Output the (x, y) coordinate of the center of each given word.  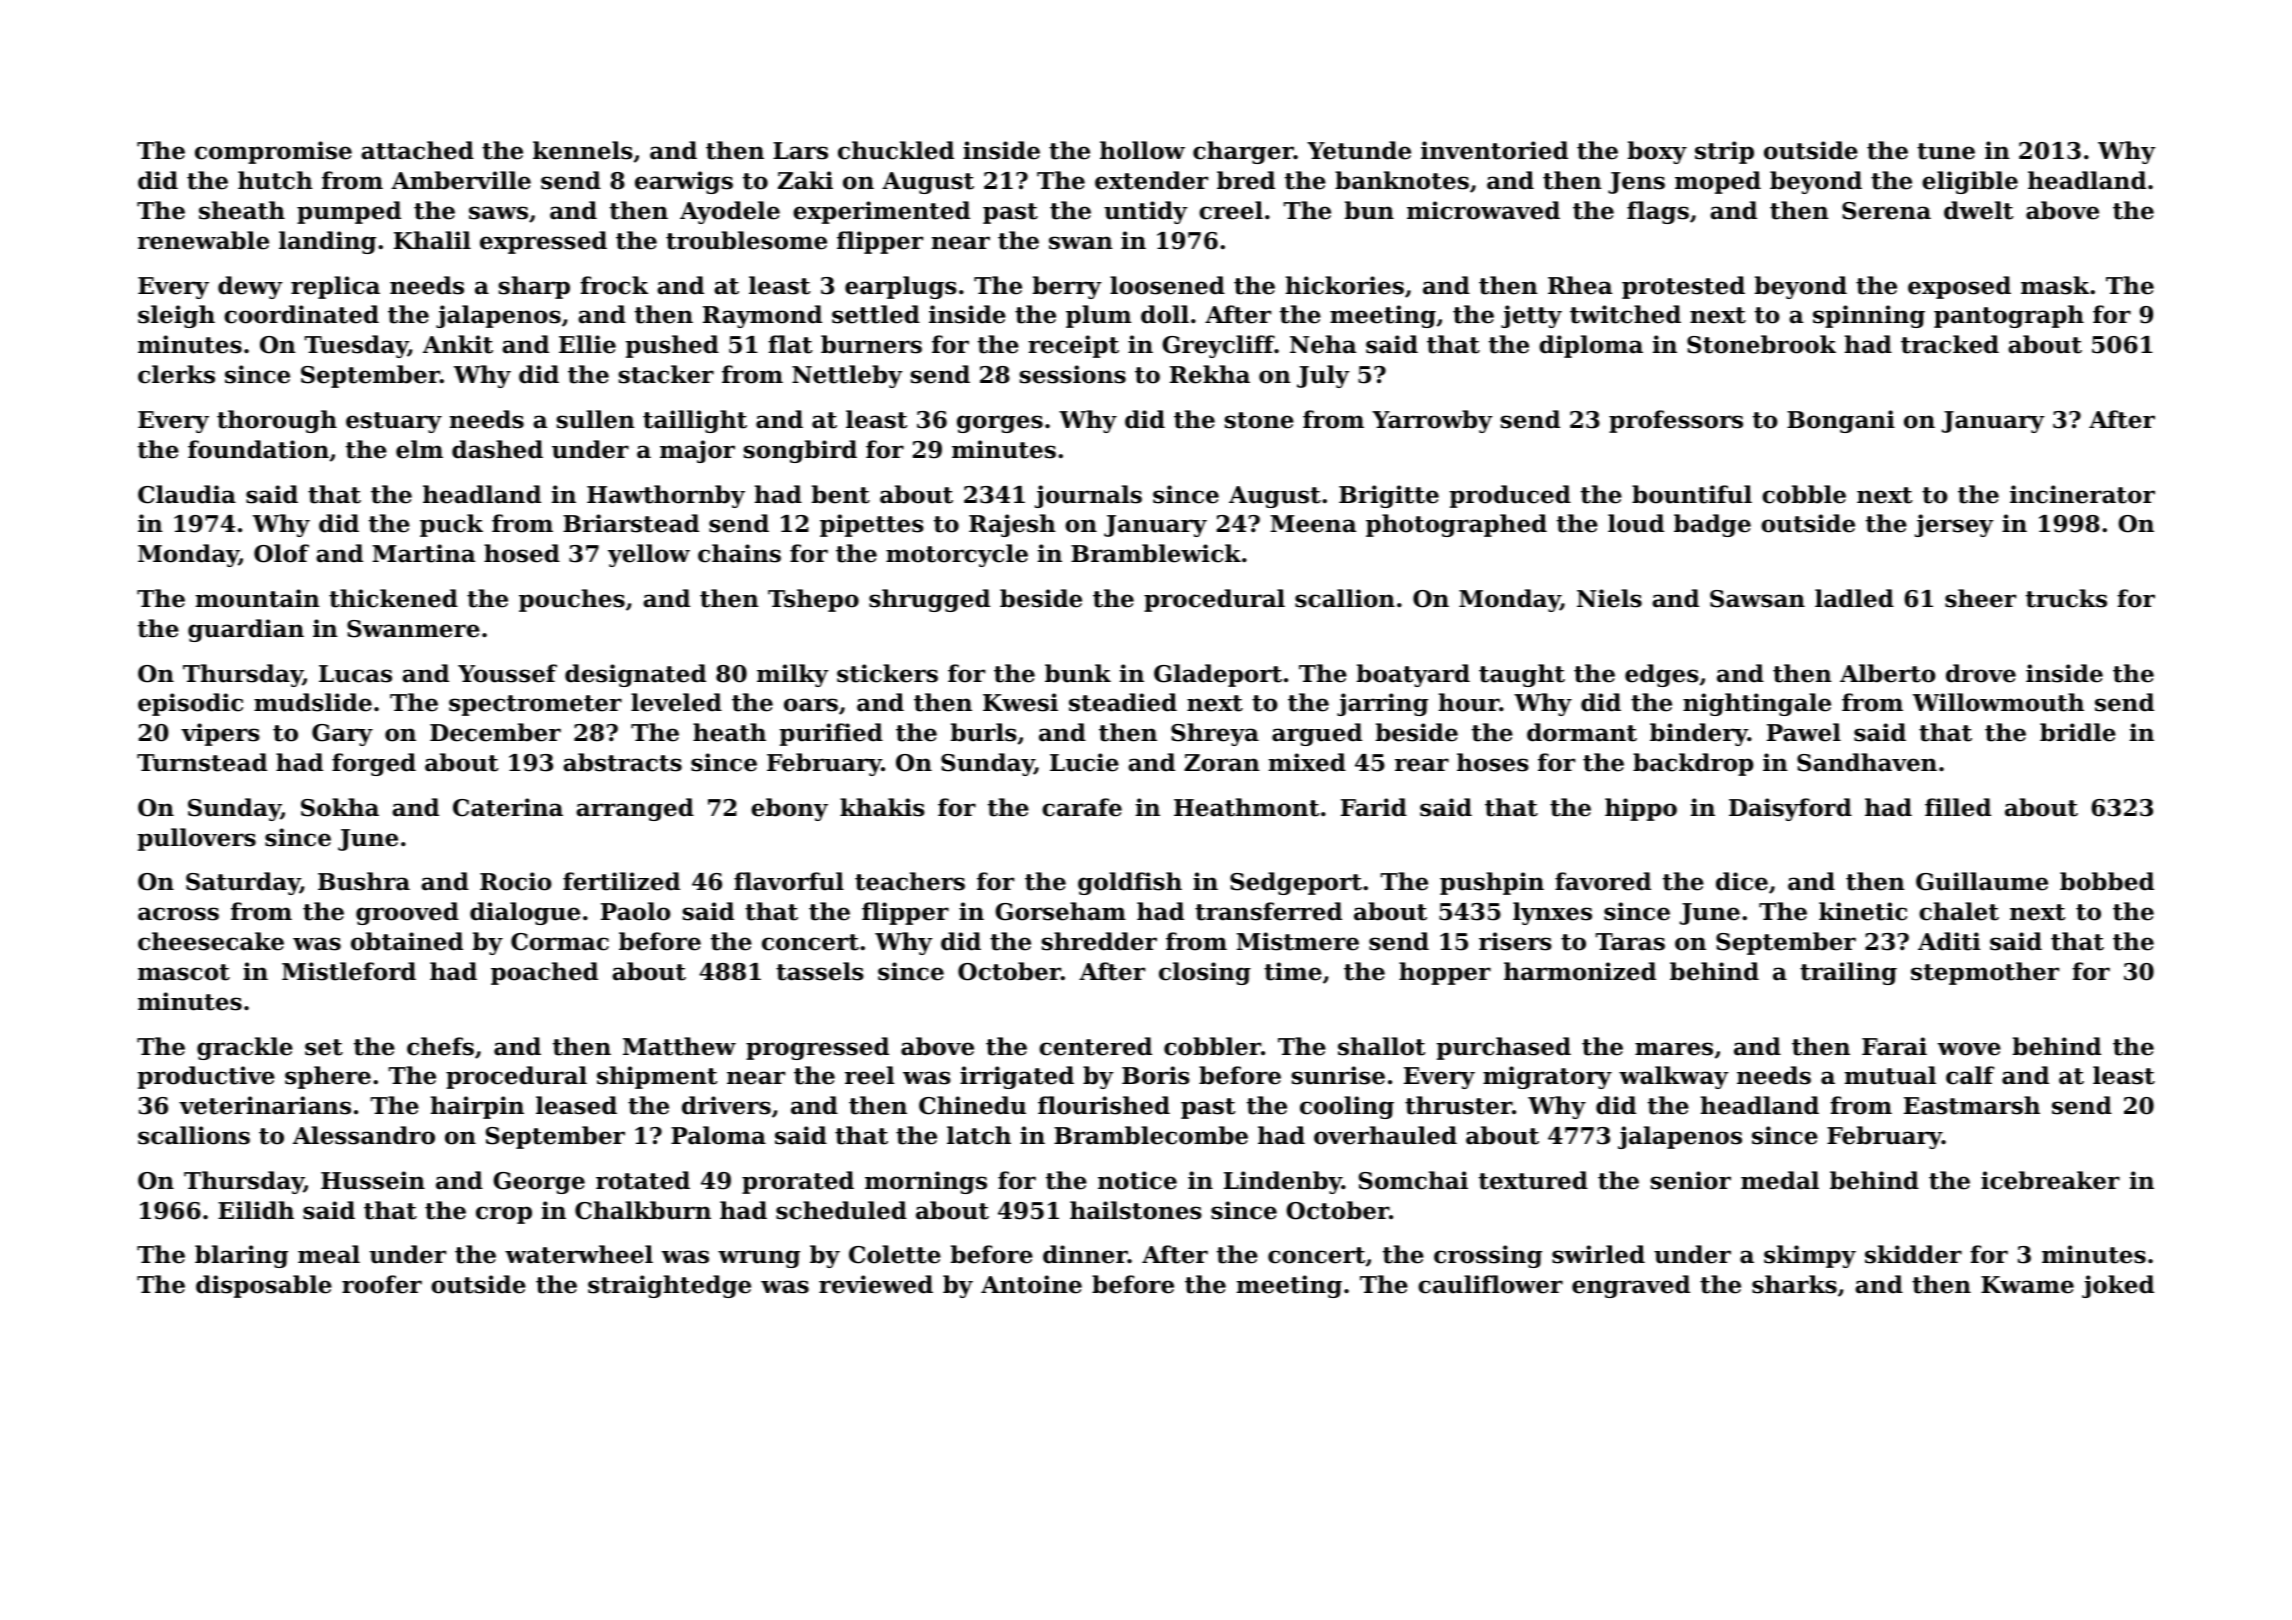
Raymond (762, 316)
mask (2055, 285)
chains (739, 553)
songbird (800, 451)
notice (1137, 1180)
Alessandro (364, 1135)
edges (1662, 675)
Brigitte (1389, 496)
